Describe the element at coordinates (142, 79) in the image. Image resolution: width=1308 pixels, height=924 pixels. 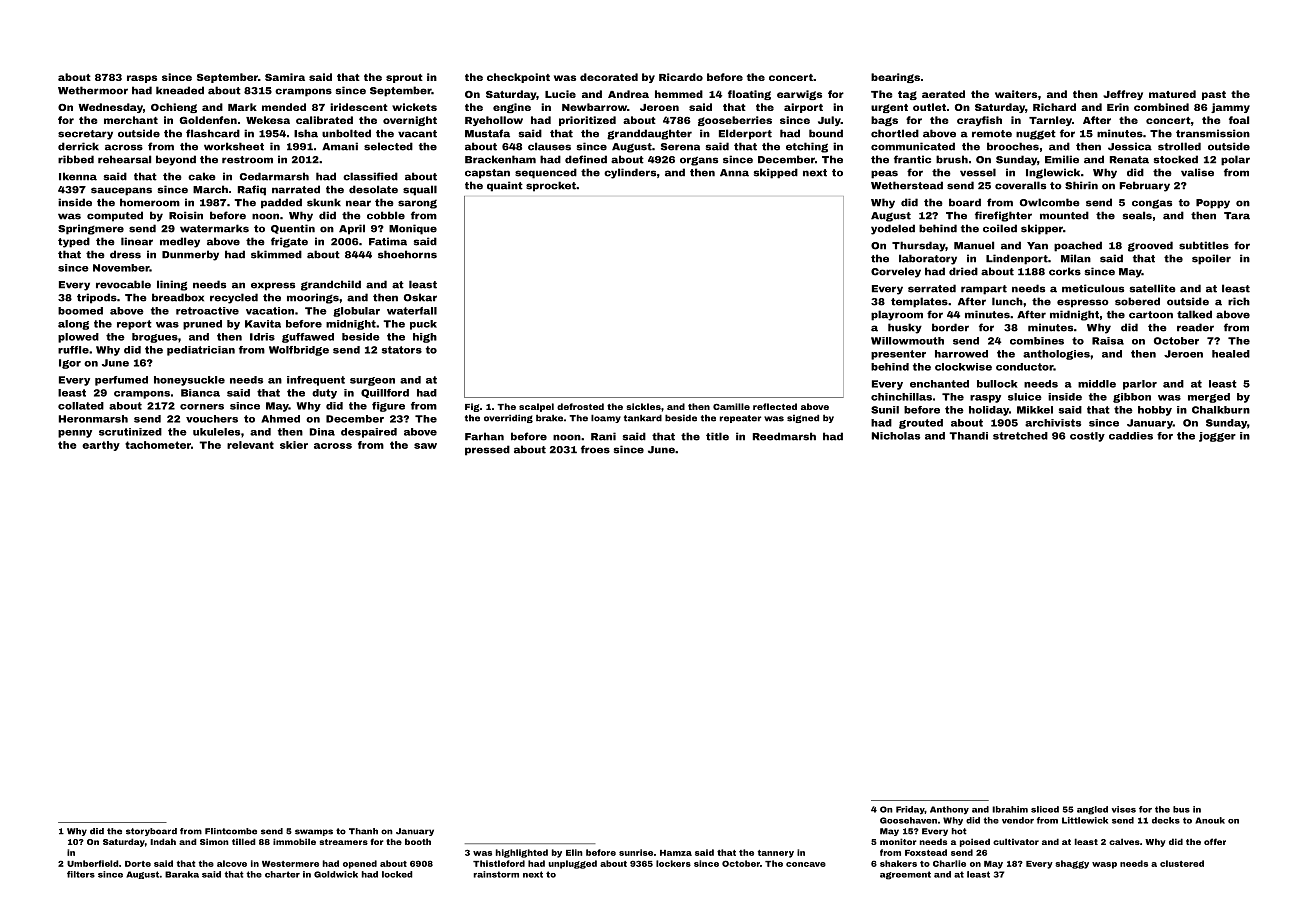
I see `rasps` at that location.
